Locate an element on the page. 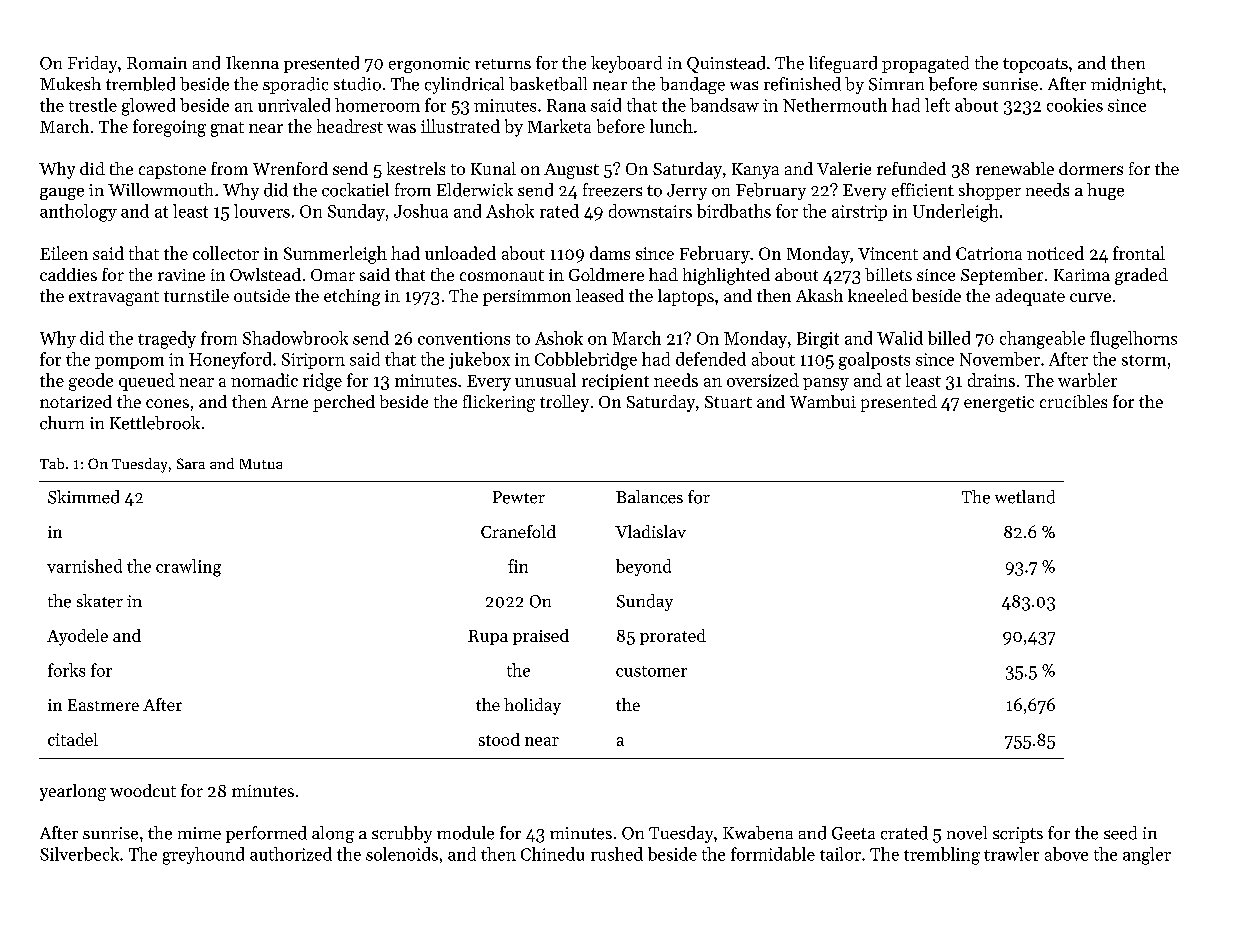 The image size is (1233, 952). topcoats is located at coordinates (1035, 65).
